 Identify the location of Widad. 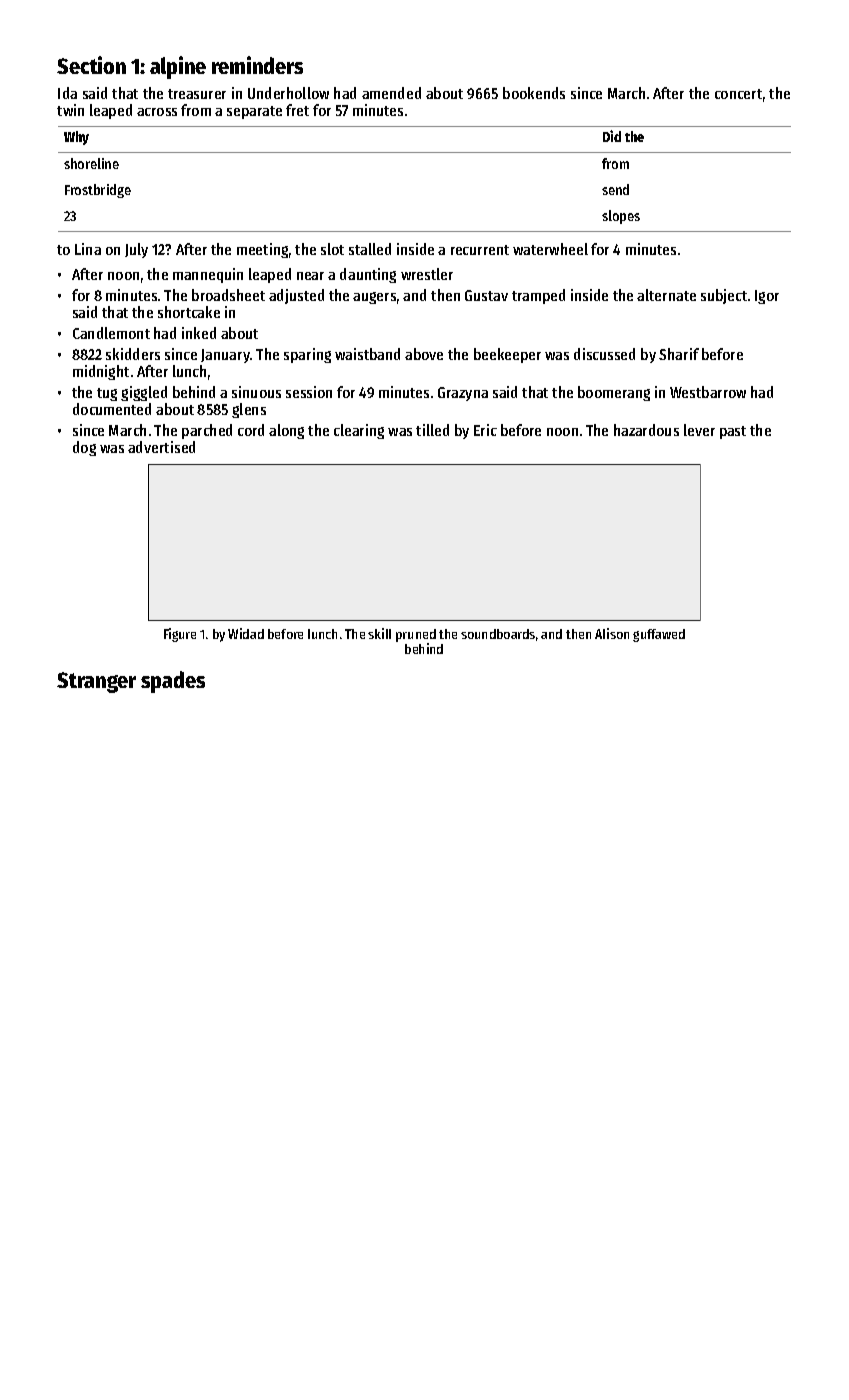
(246, 633).
